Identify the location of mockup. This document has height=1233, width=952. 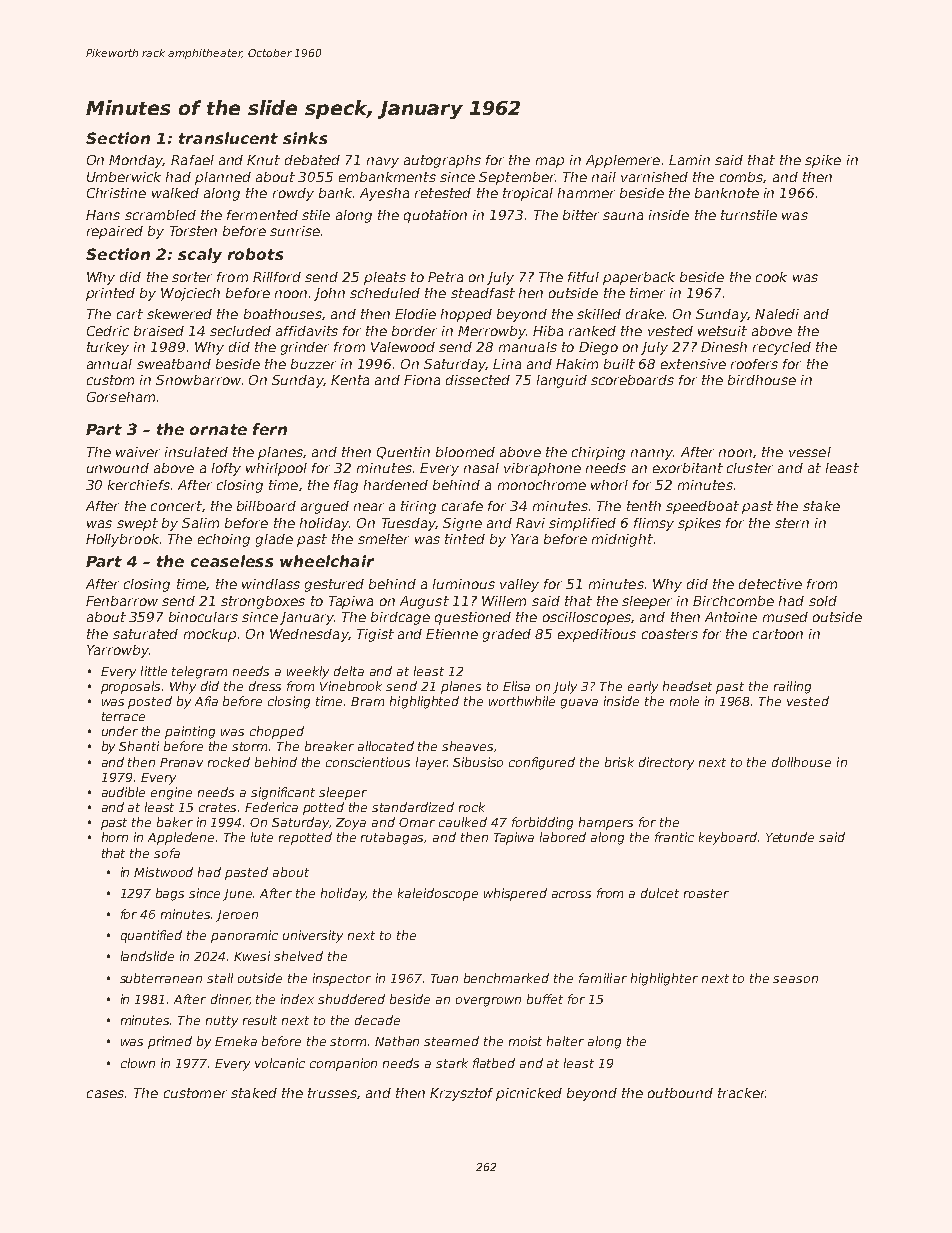
(210, 635).
